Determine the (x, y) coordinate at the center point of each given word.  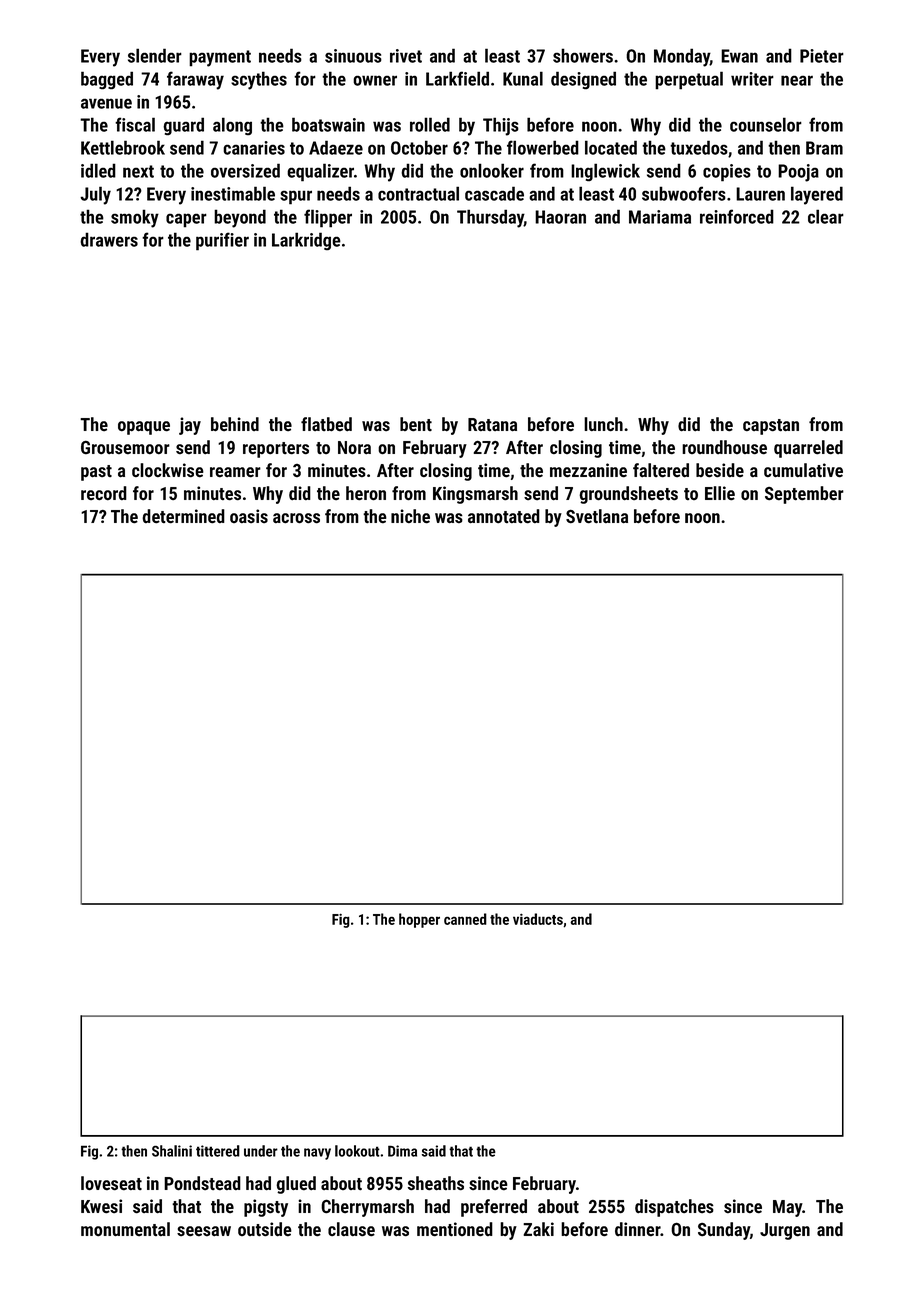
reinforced (737, 216)
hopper (419, 920)
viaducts (538, 919)
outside (265, 1229)
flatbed (326, 424)
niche (410, 516)
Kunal (523, 78)
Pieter (822, 56)
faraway (195, 80)
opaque (144, 428)
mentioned (455, 1229)
